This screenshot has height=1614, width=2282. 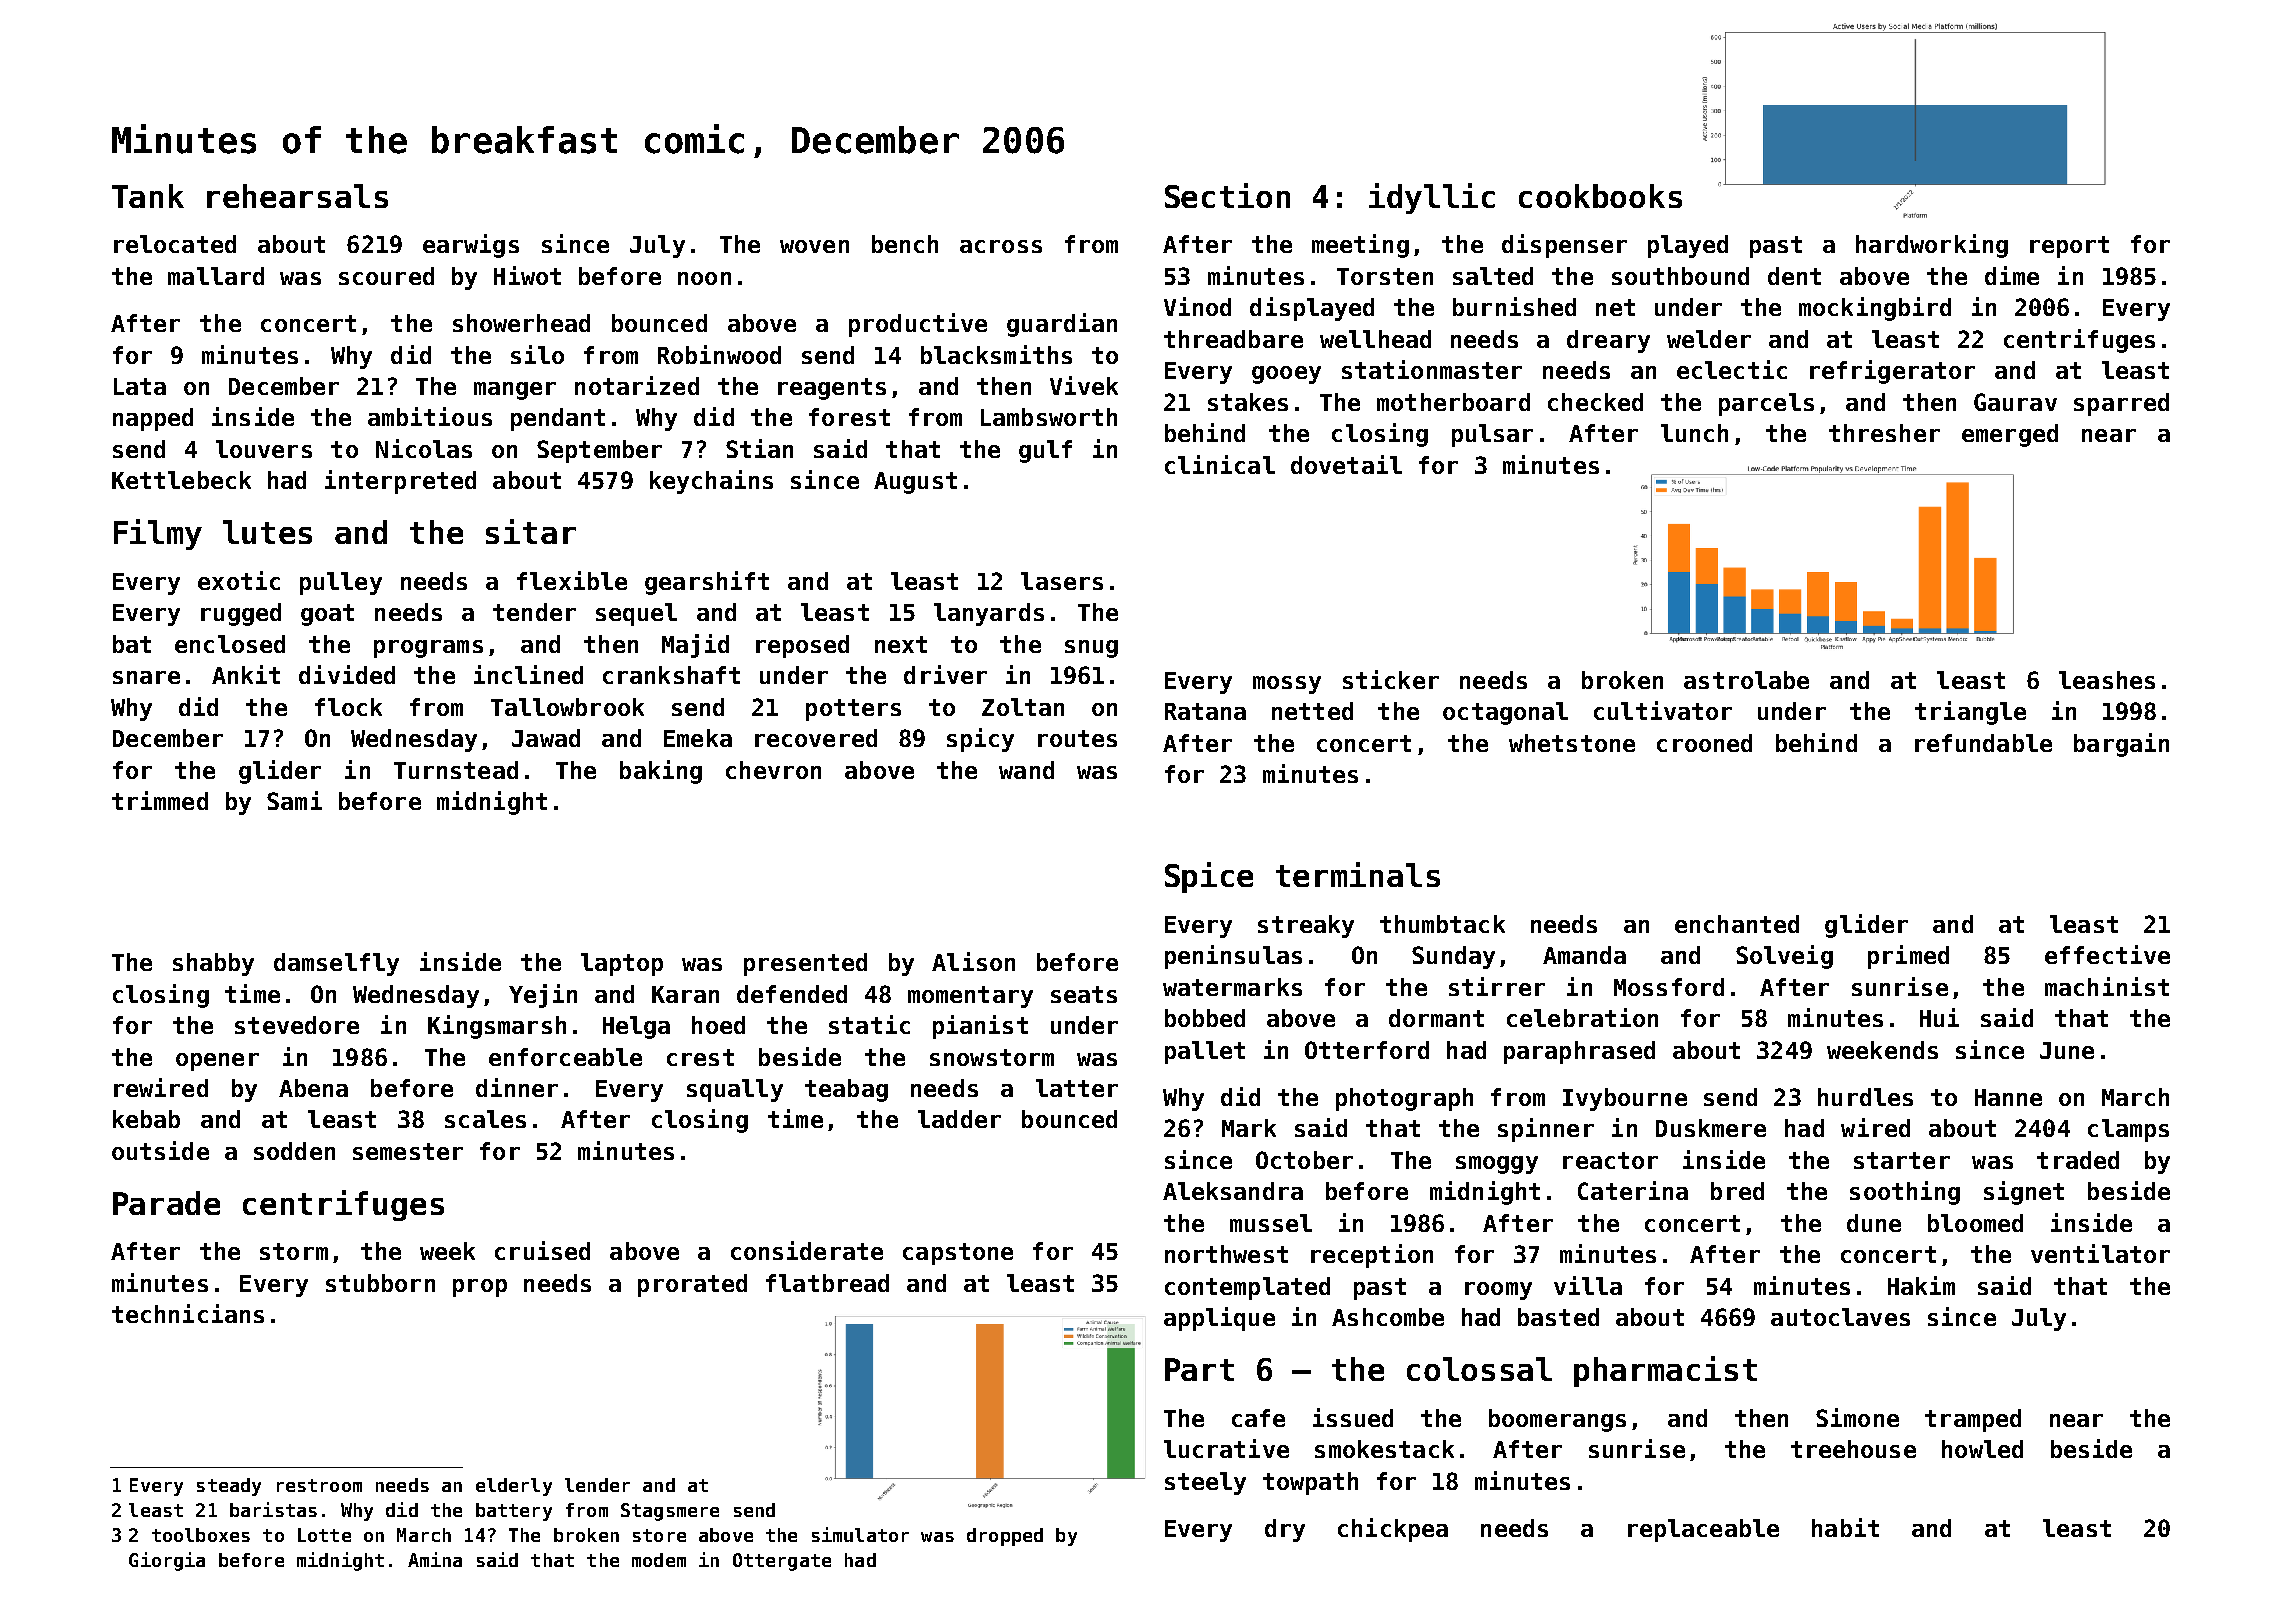 What do you see at coordinates (1840, 1317) in the screenshot?
I see `autoclaves` at bounding box center [1840, 1317].
